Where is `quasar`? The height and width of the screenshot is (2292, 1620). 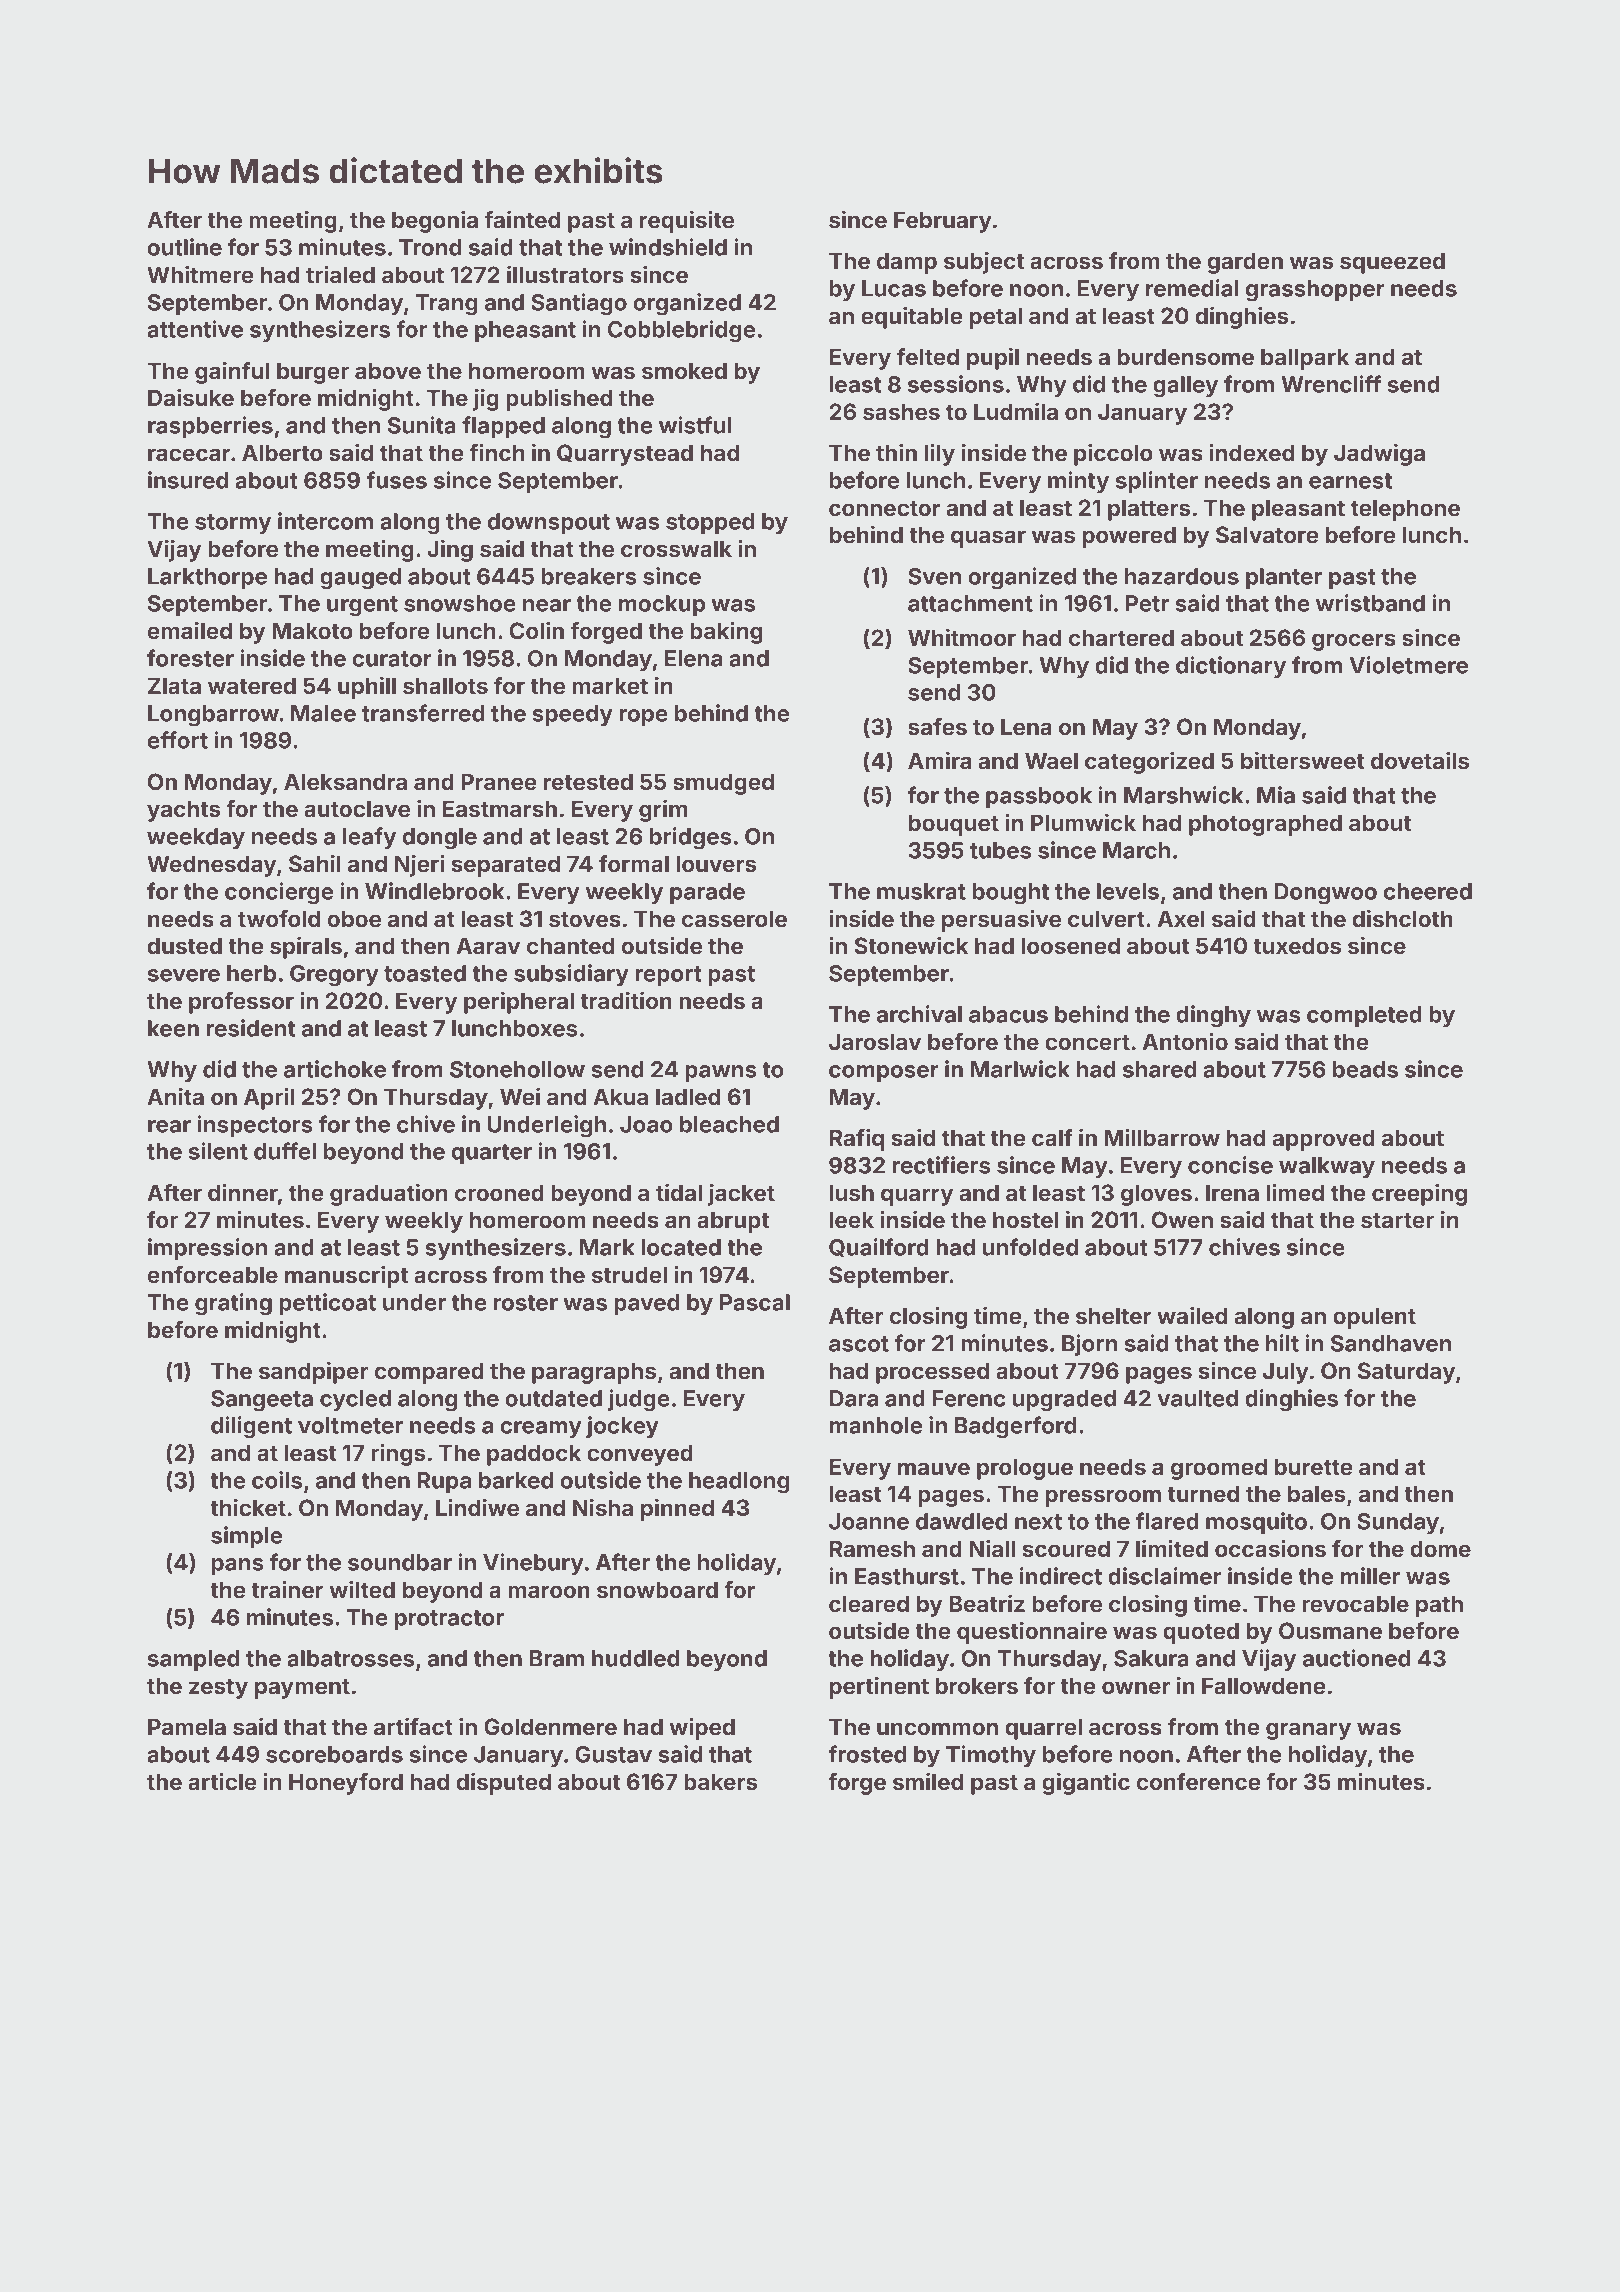
quasar is located at coordinates (988, 539).
